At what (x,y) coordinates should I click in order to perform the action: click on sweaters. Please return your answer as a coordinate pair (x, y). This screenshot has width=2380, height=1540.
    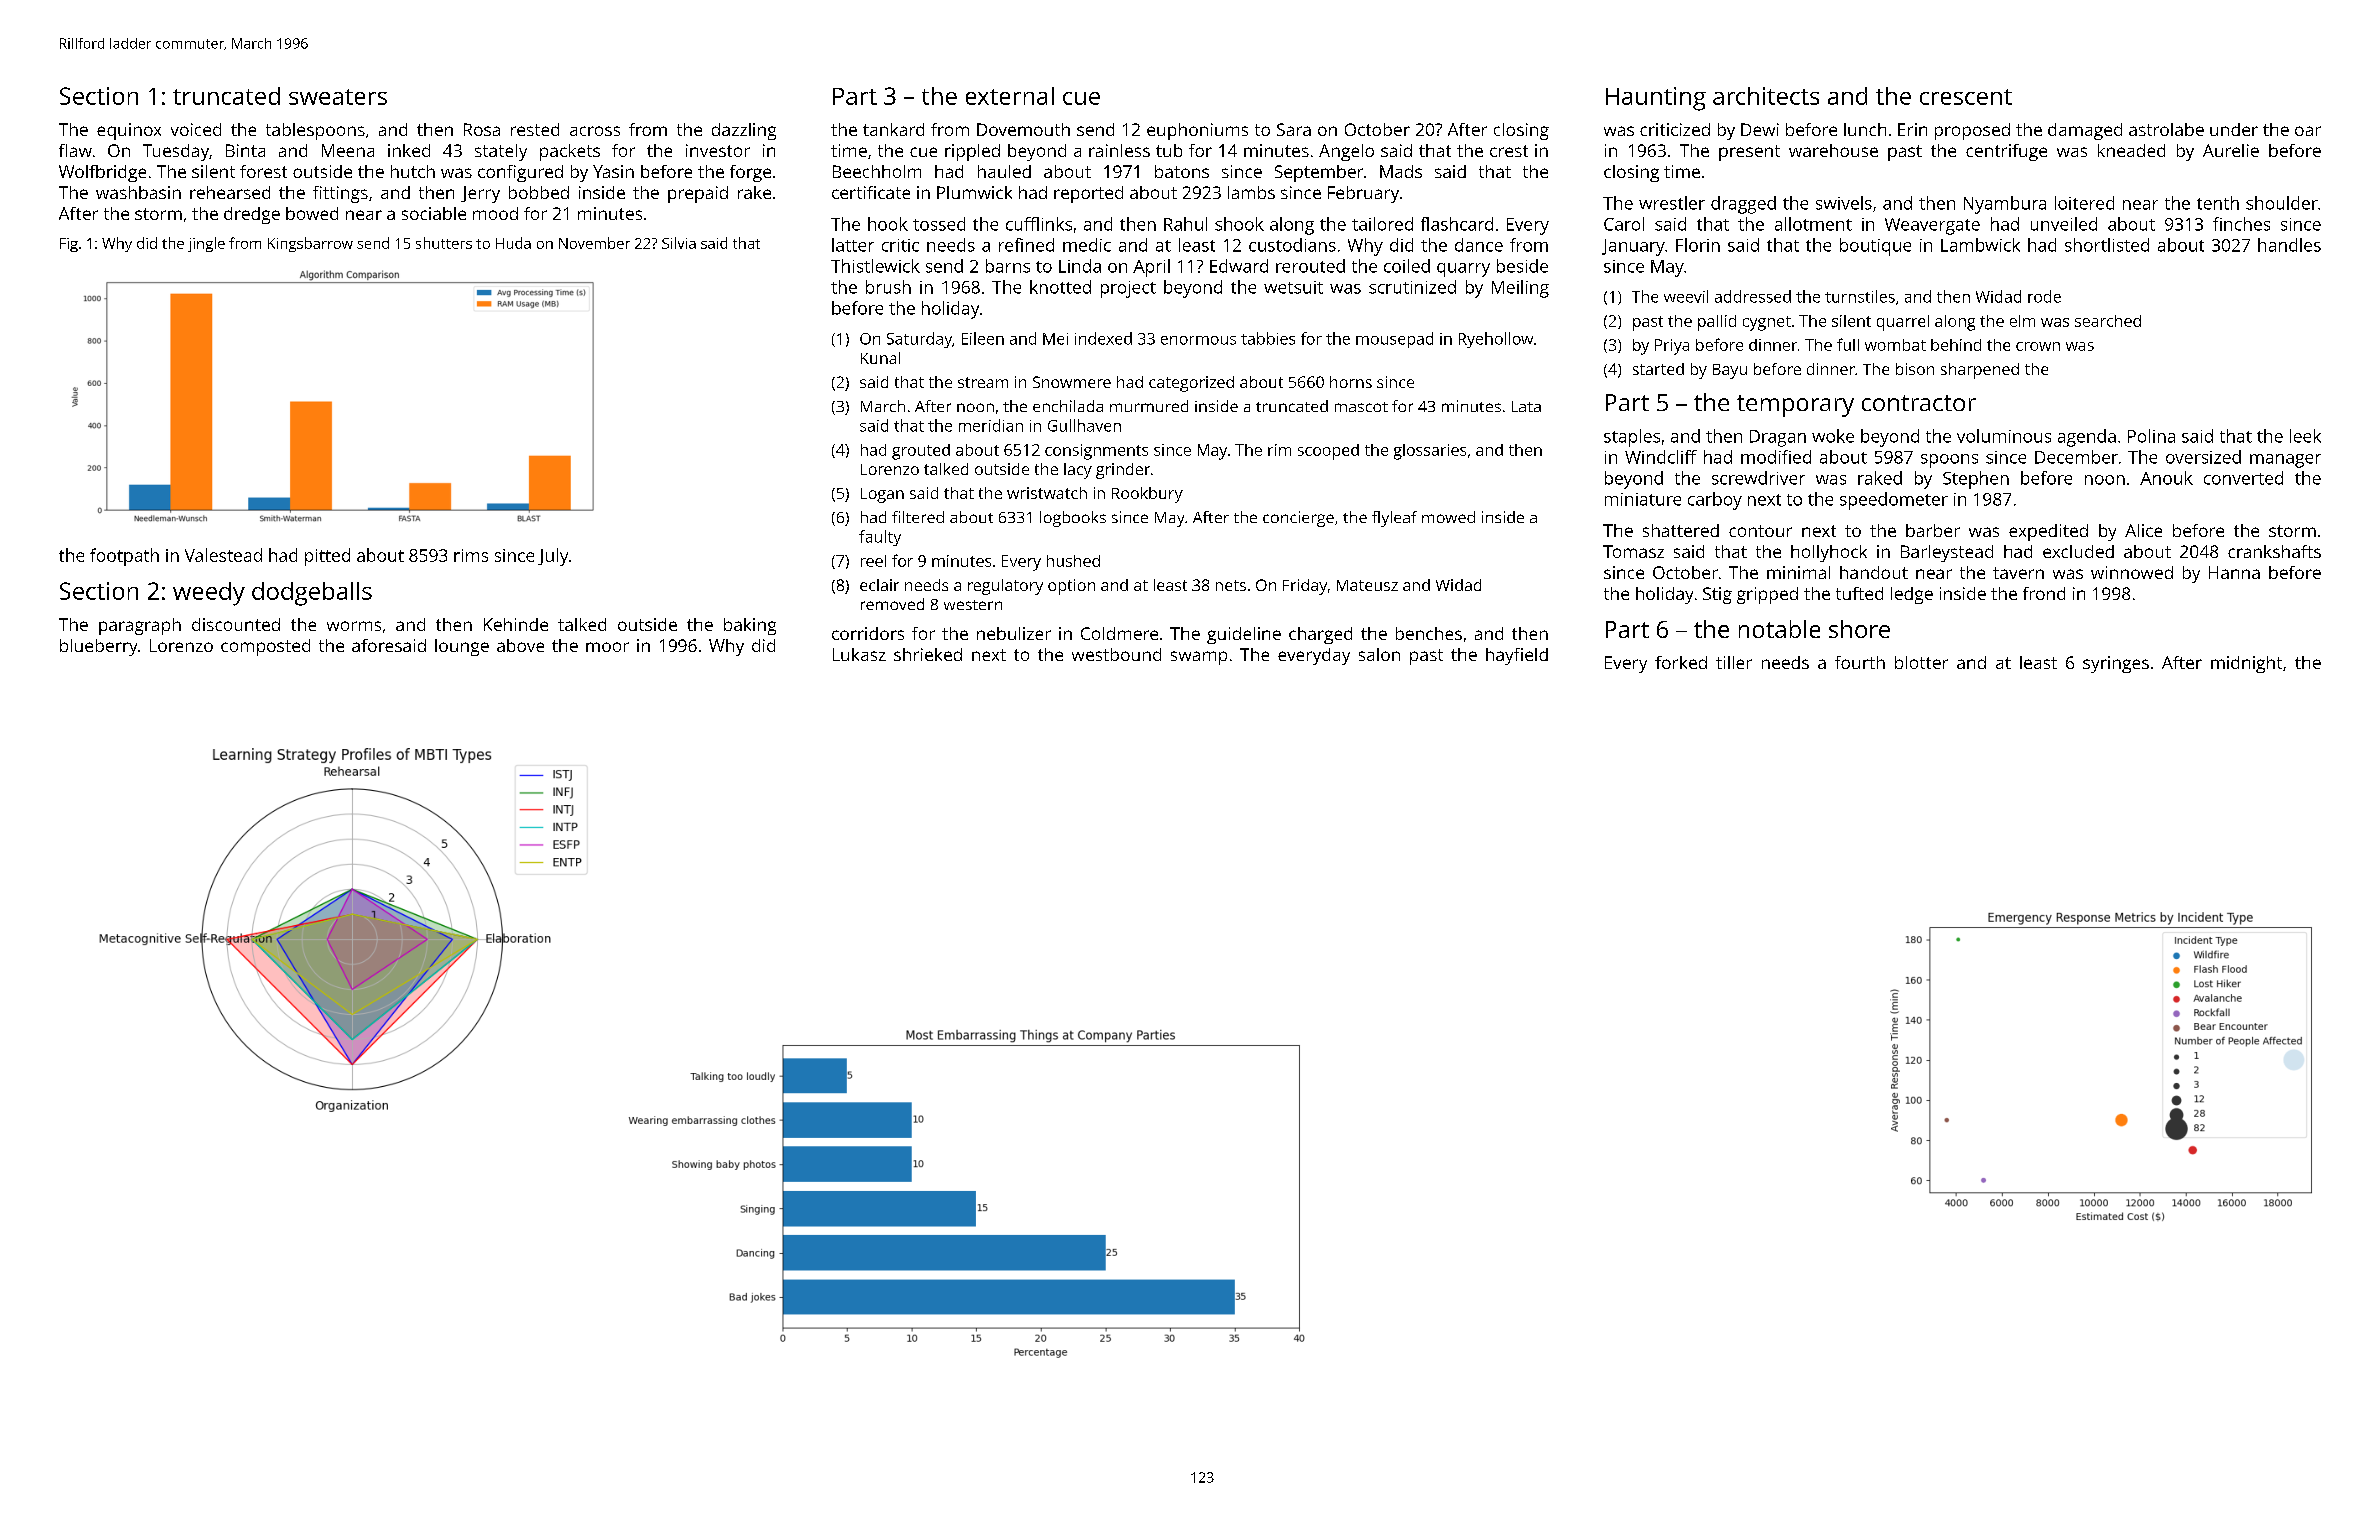
    Looking at the image, I should click on (338, 97).
